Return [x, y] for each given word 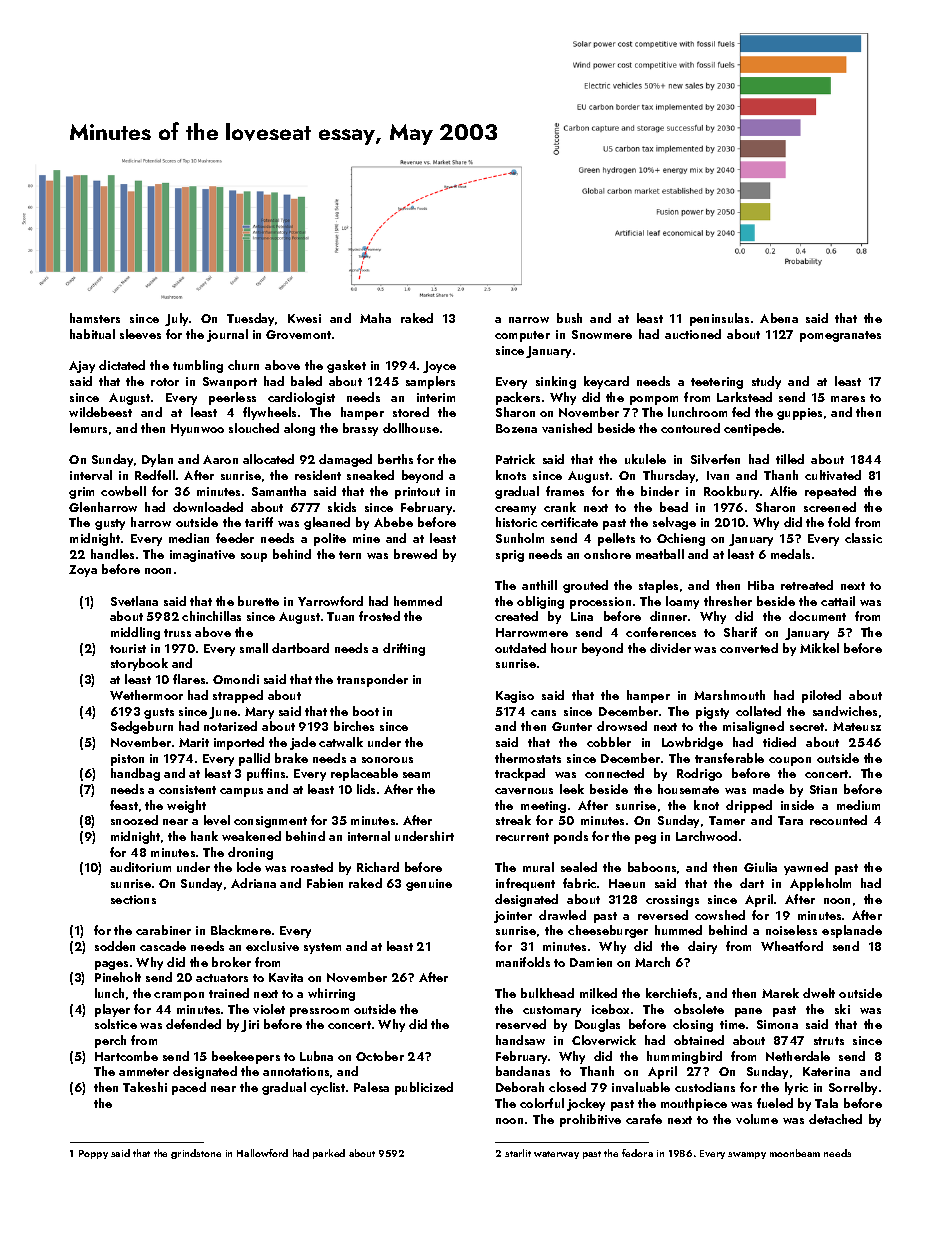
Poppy [93, 1154]
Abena [779, 318]
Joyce [439, 367]
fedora [637, 1153]
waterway [556, 1155]
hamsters [95, 318]
